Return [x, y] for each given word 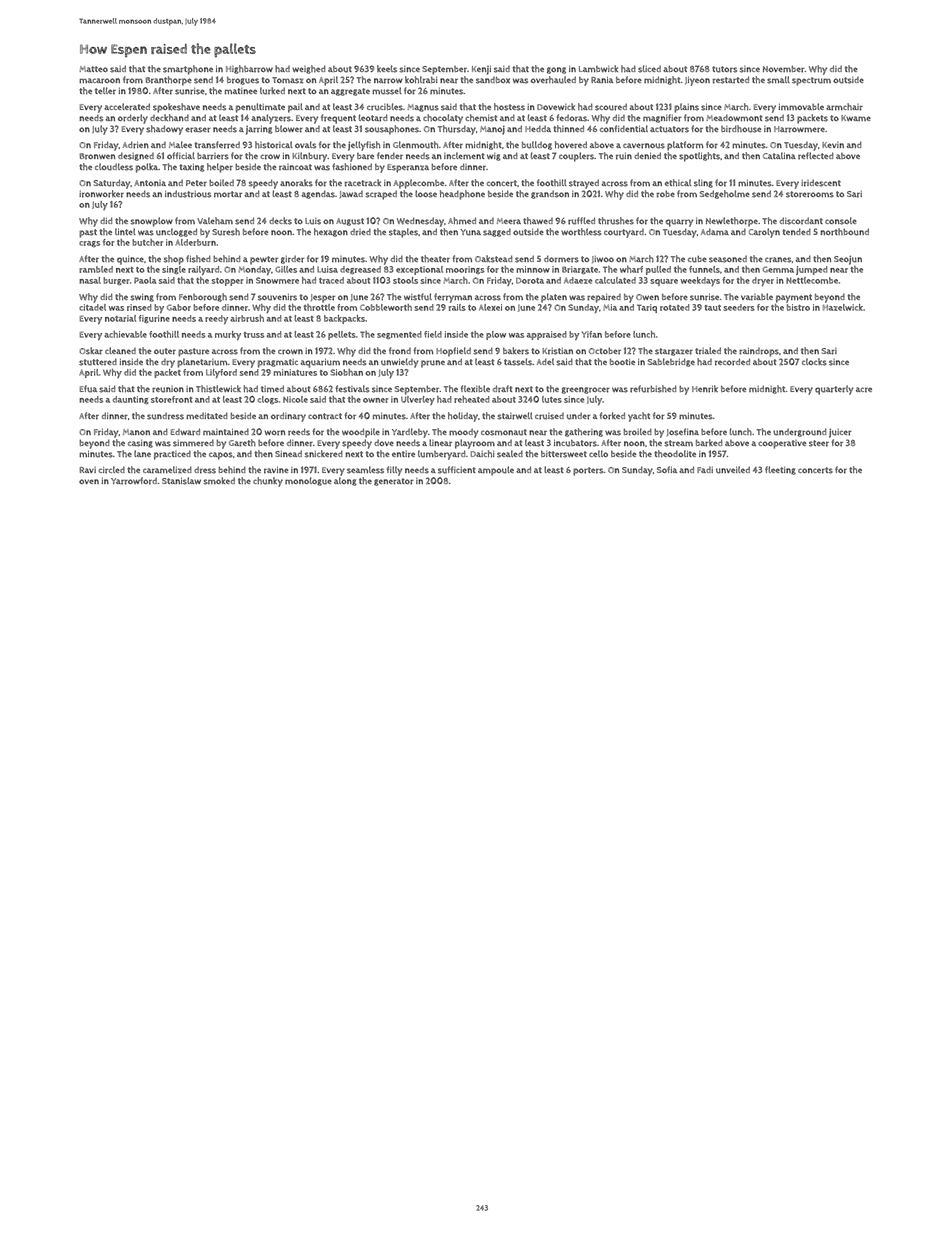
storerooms [810, 194]
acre [864, 390]
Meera [509, 221]
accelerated [127, 107]
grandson [550, 194]
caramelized [167, 470]
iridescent [821, 183]
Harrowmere [799, 129]
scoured [611, 107]
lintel [125, 231]
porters [588, 471]
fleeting [780, 470]
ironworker [101, 194]
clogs [268, 400]
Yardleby [410, 433]
